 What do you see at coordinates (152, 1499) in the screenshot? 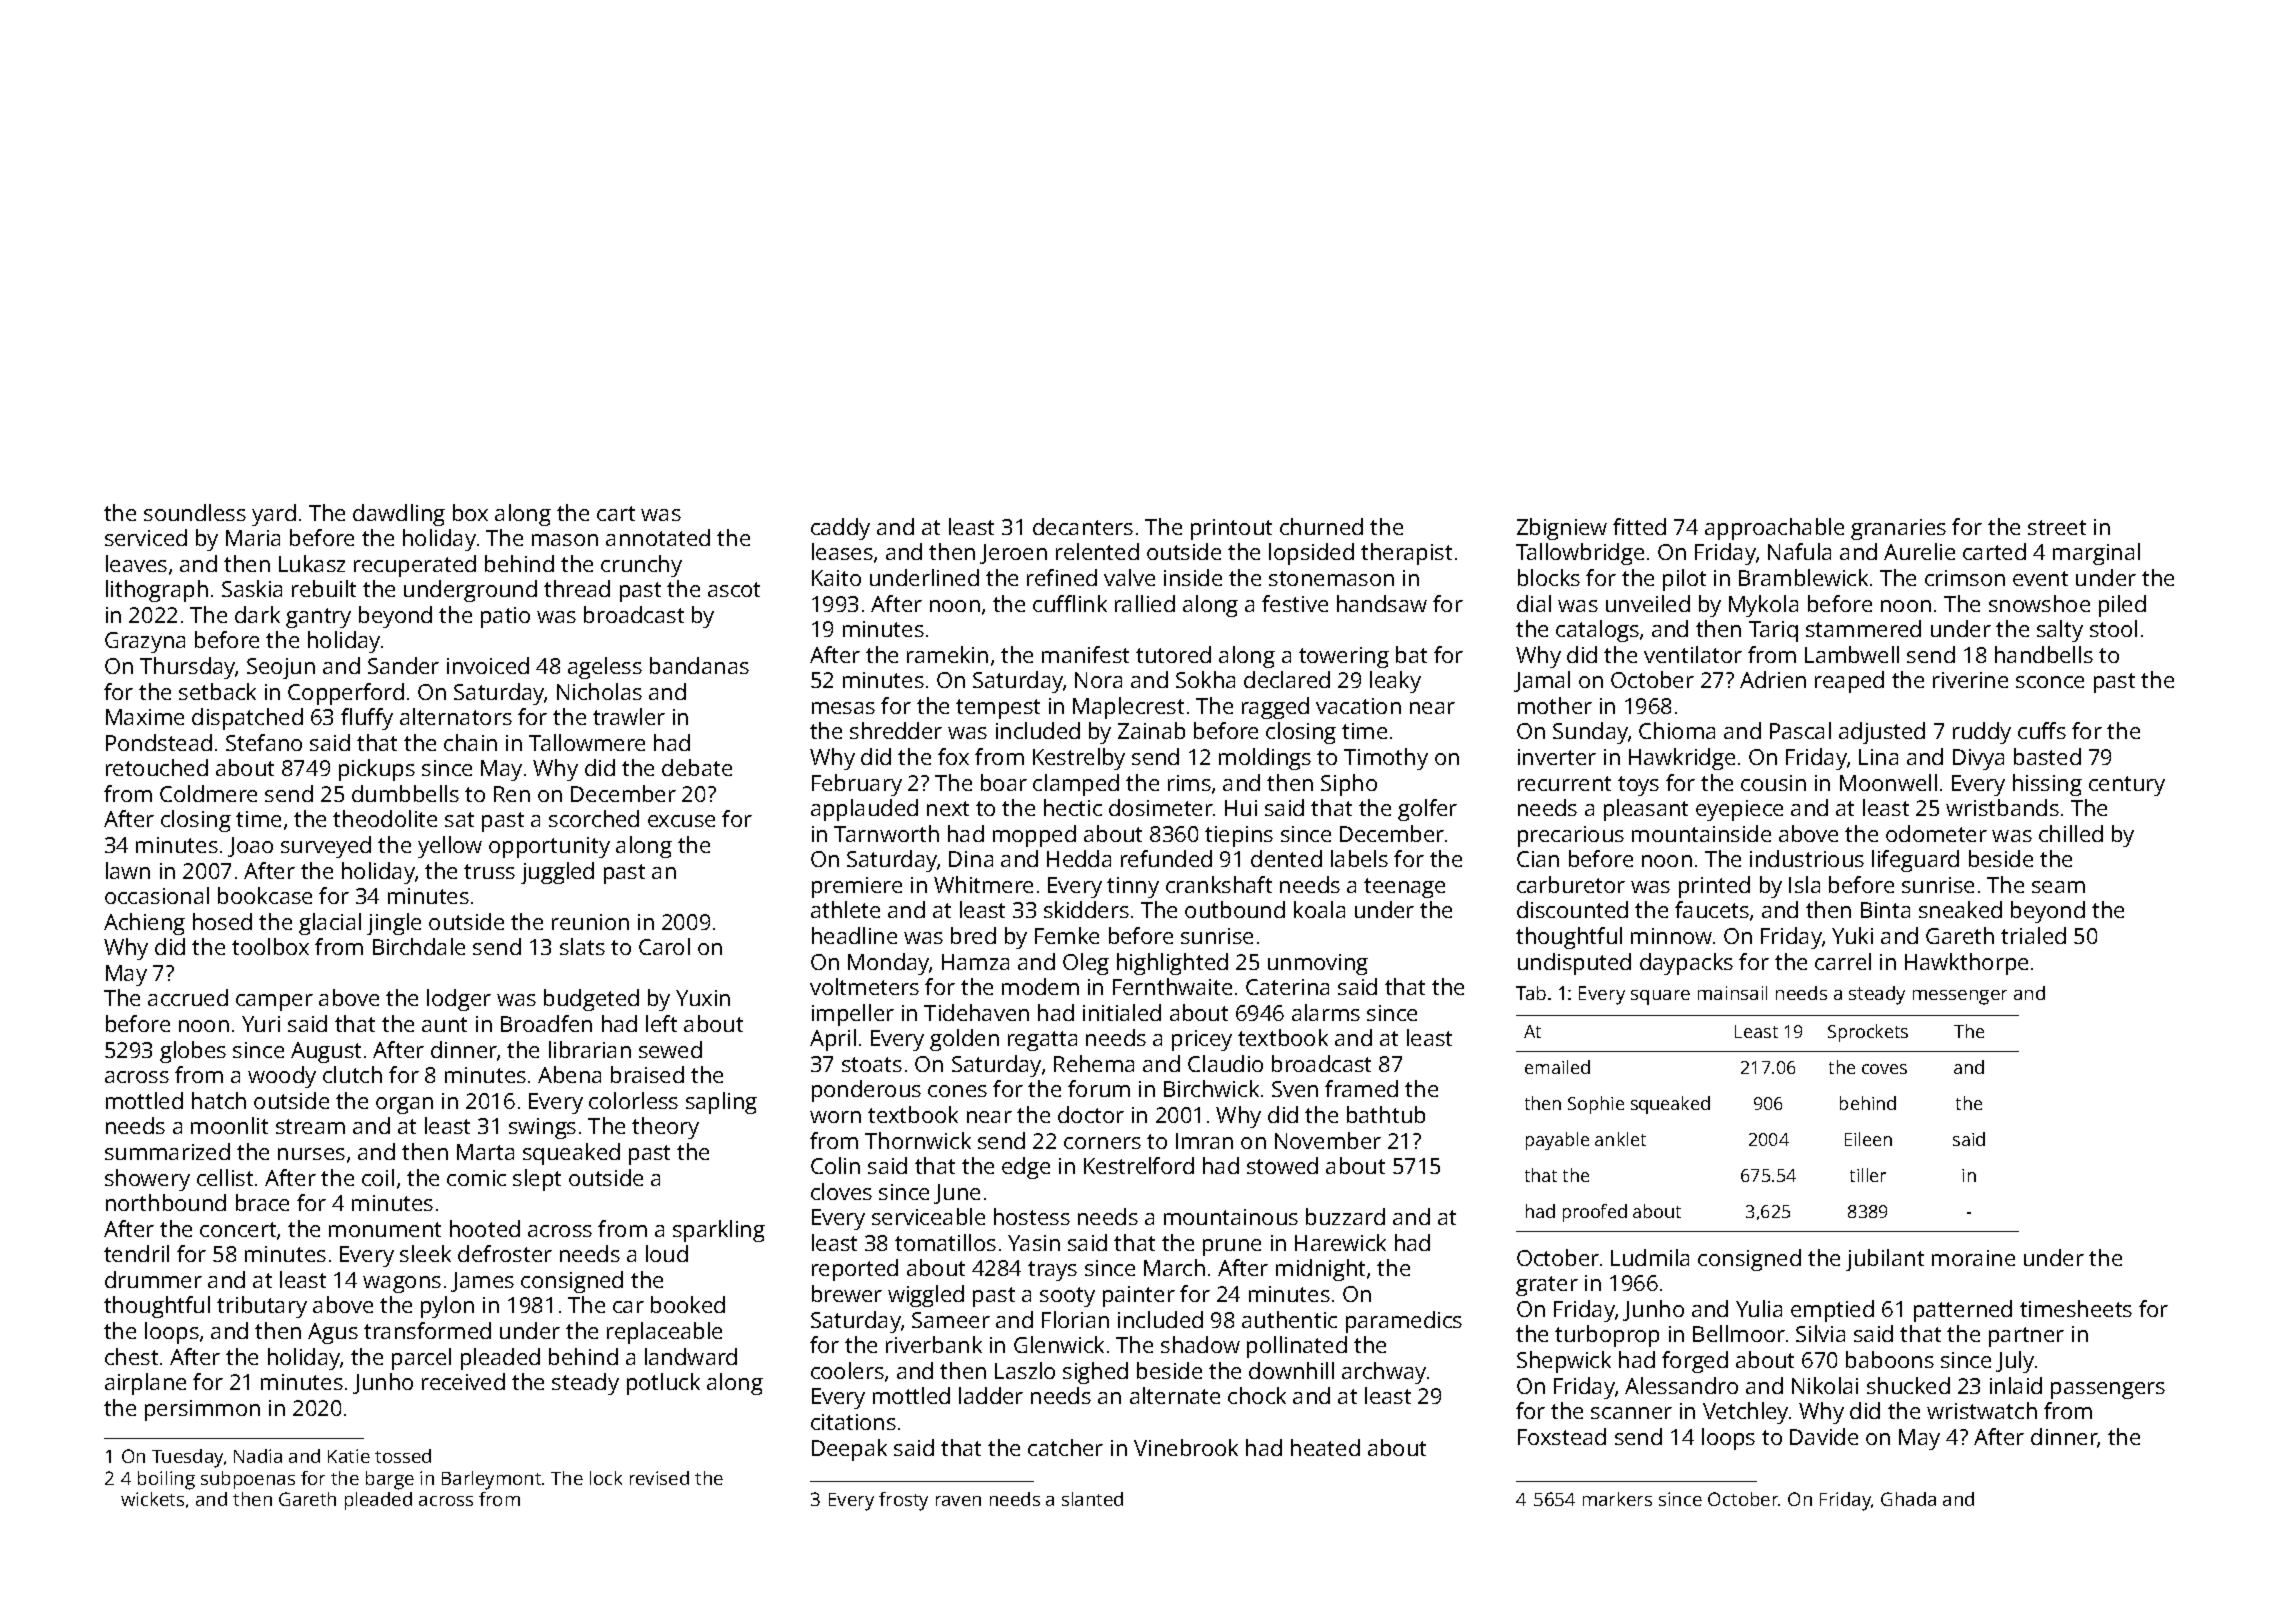
I see `wickets` at bounding box center [152, 1499].
